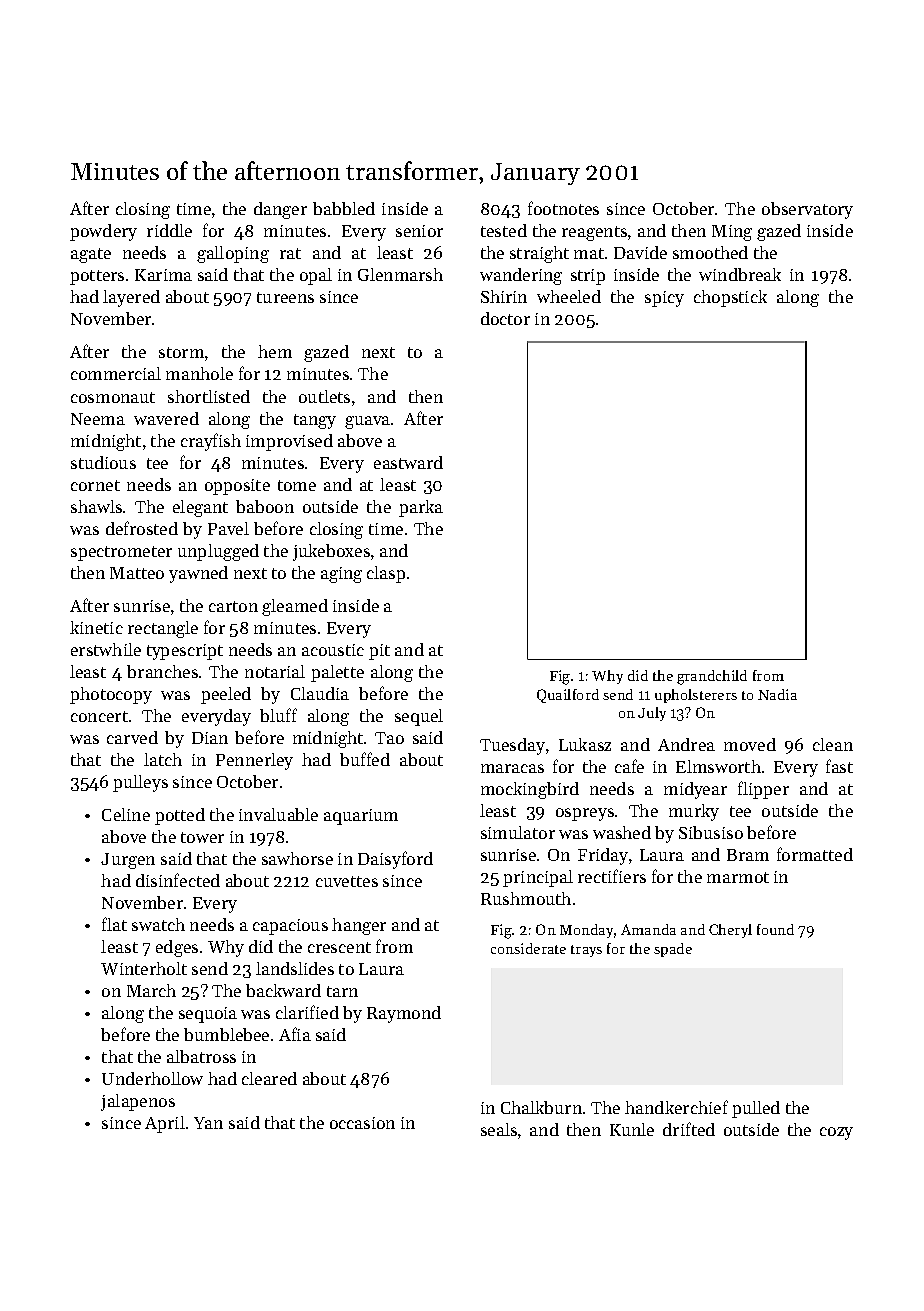  Describe the element at coordinates (756, 1109) in the screenshot. I see `pulled` at that location.
